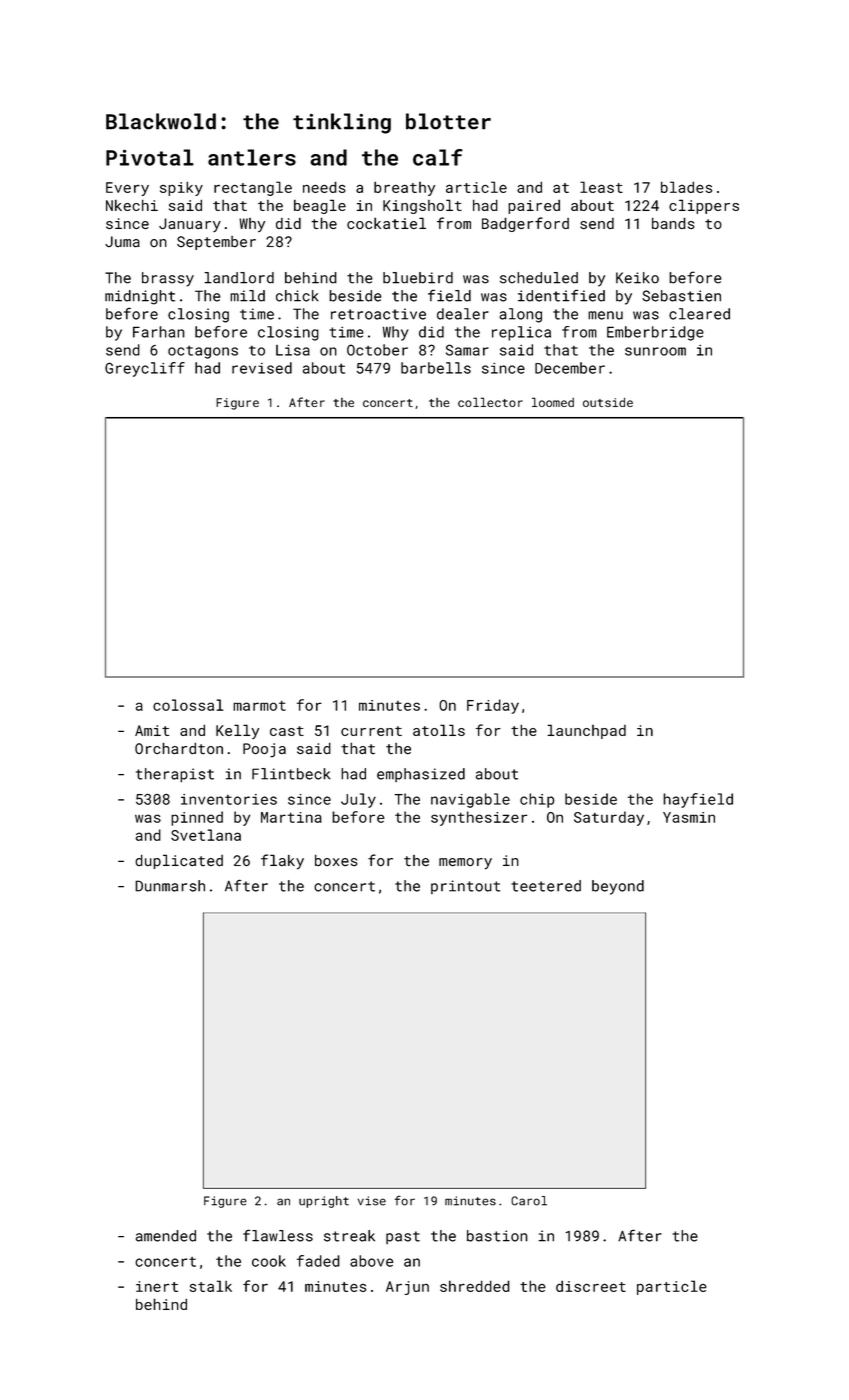  Describe the element at coordinates (699, 314) in the screenshot. I see `cleared` at that location.
